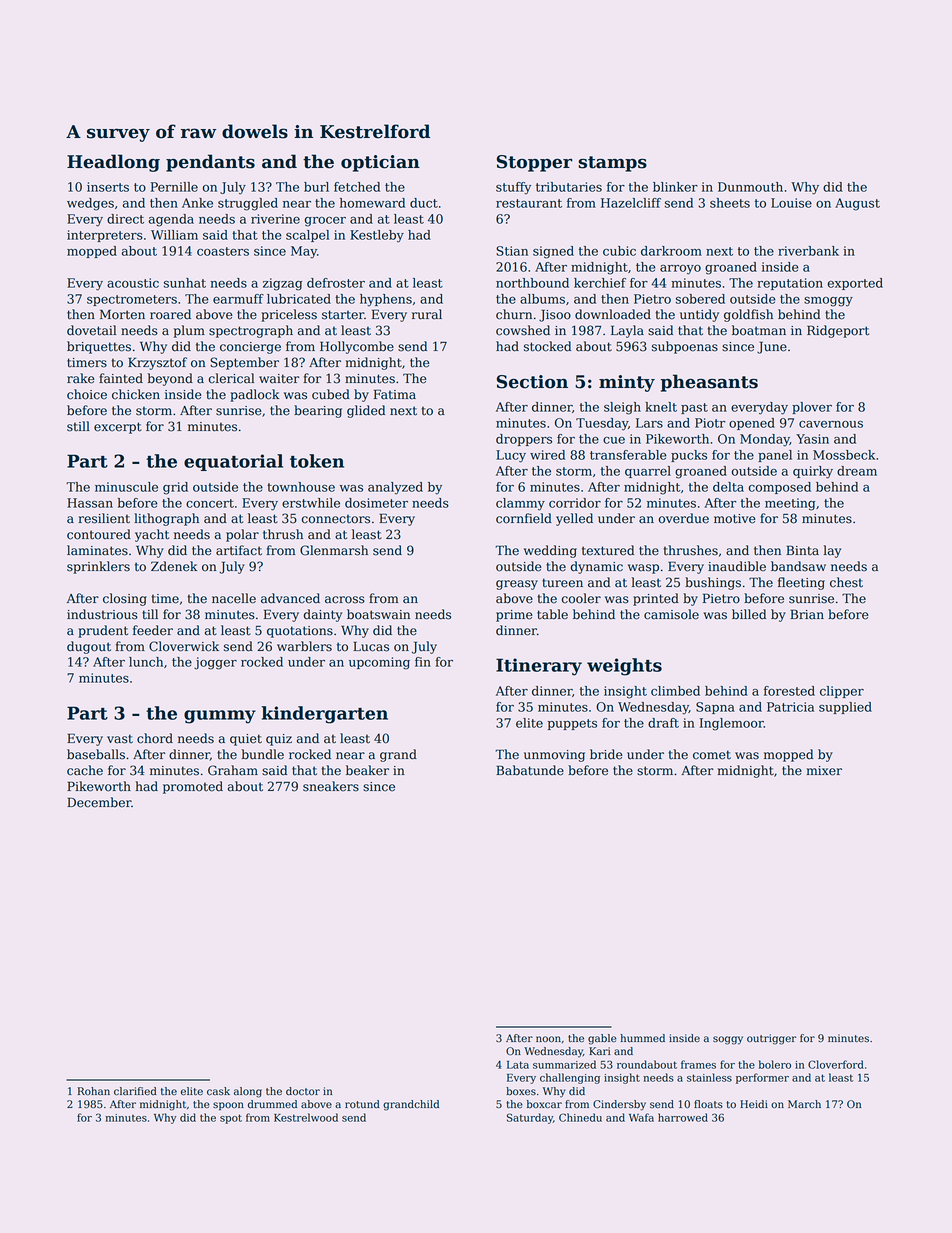  I want to click on bride, so click(606, 754).
